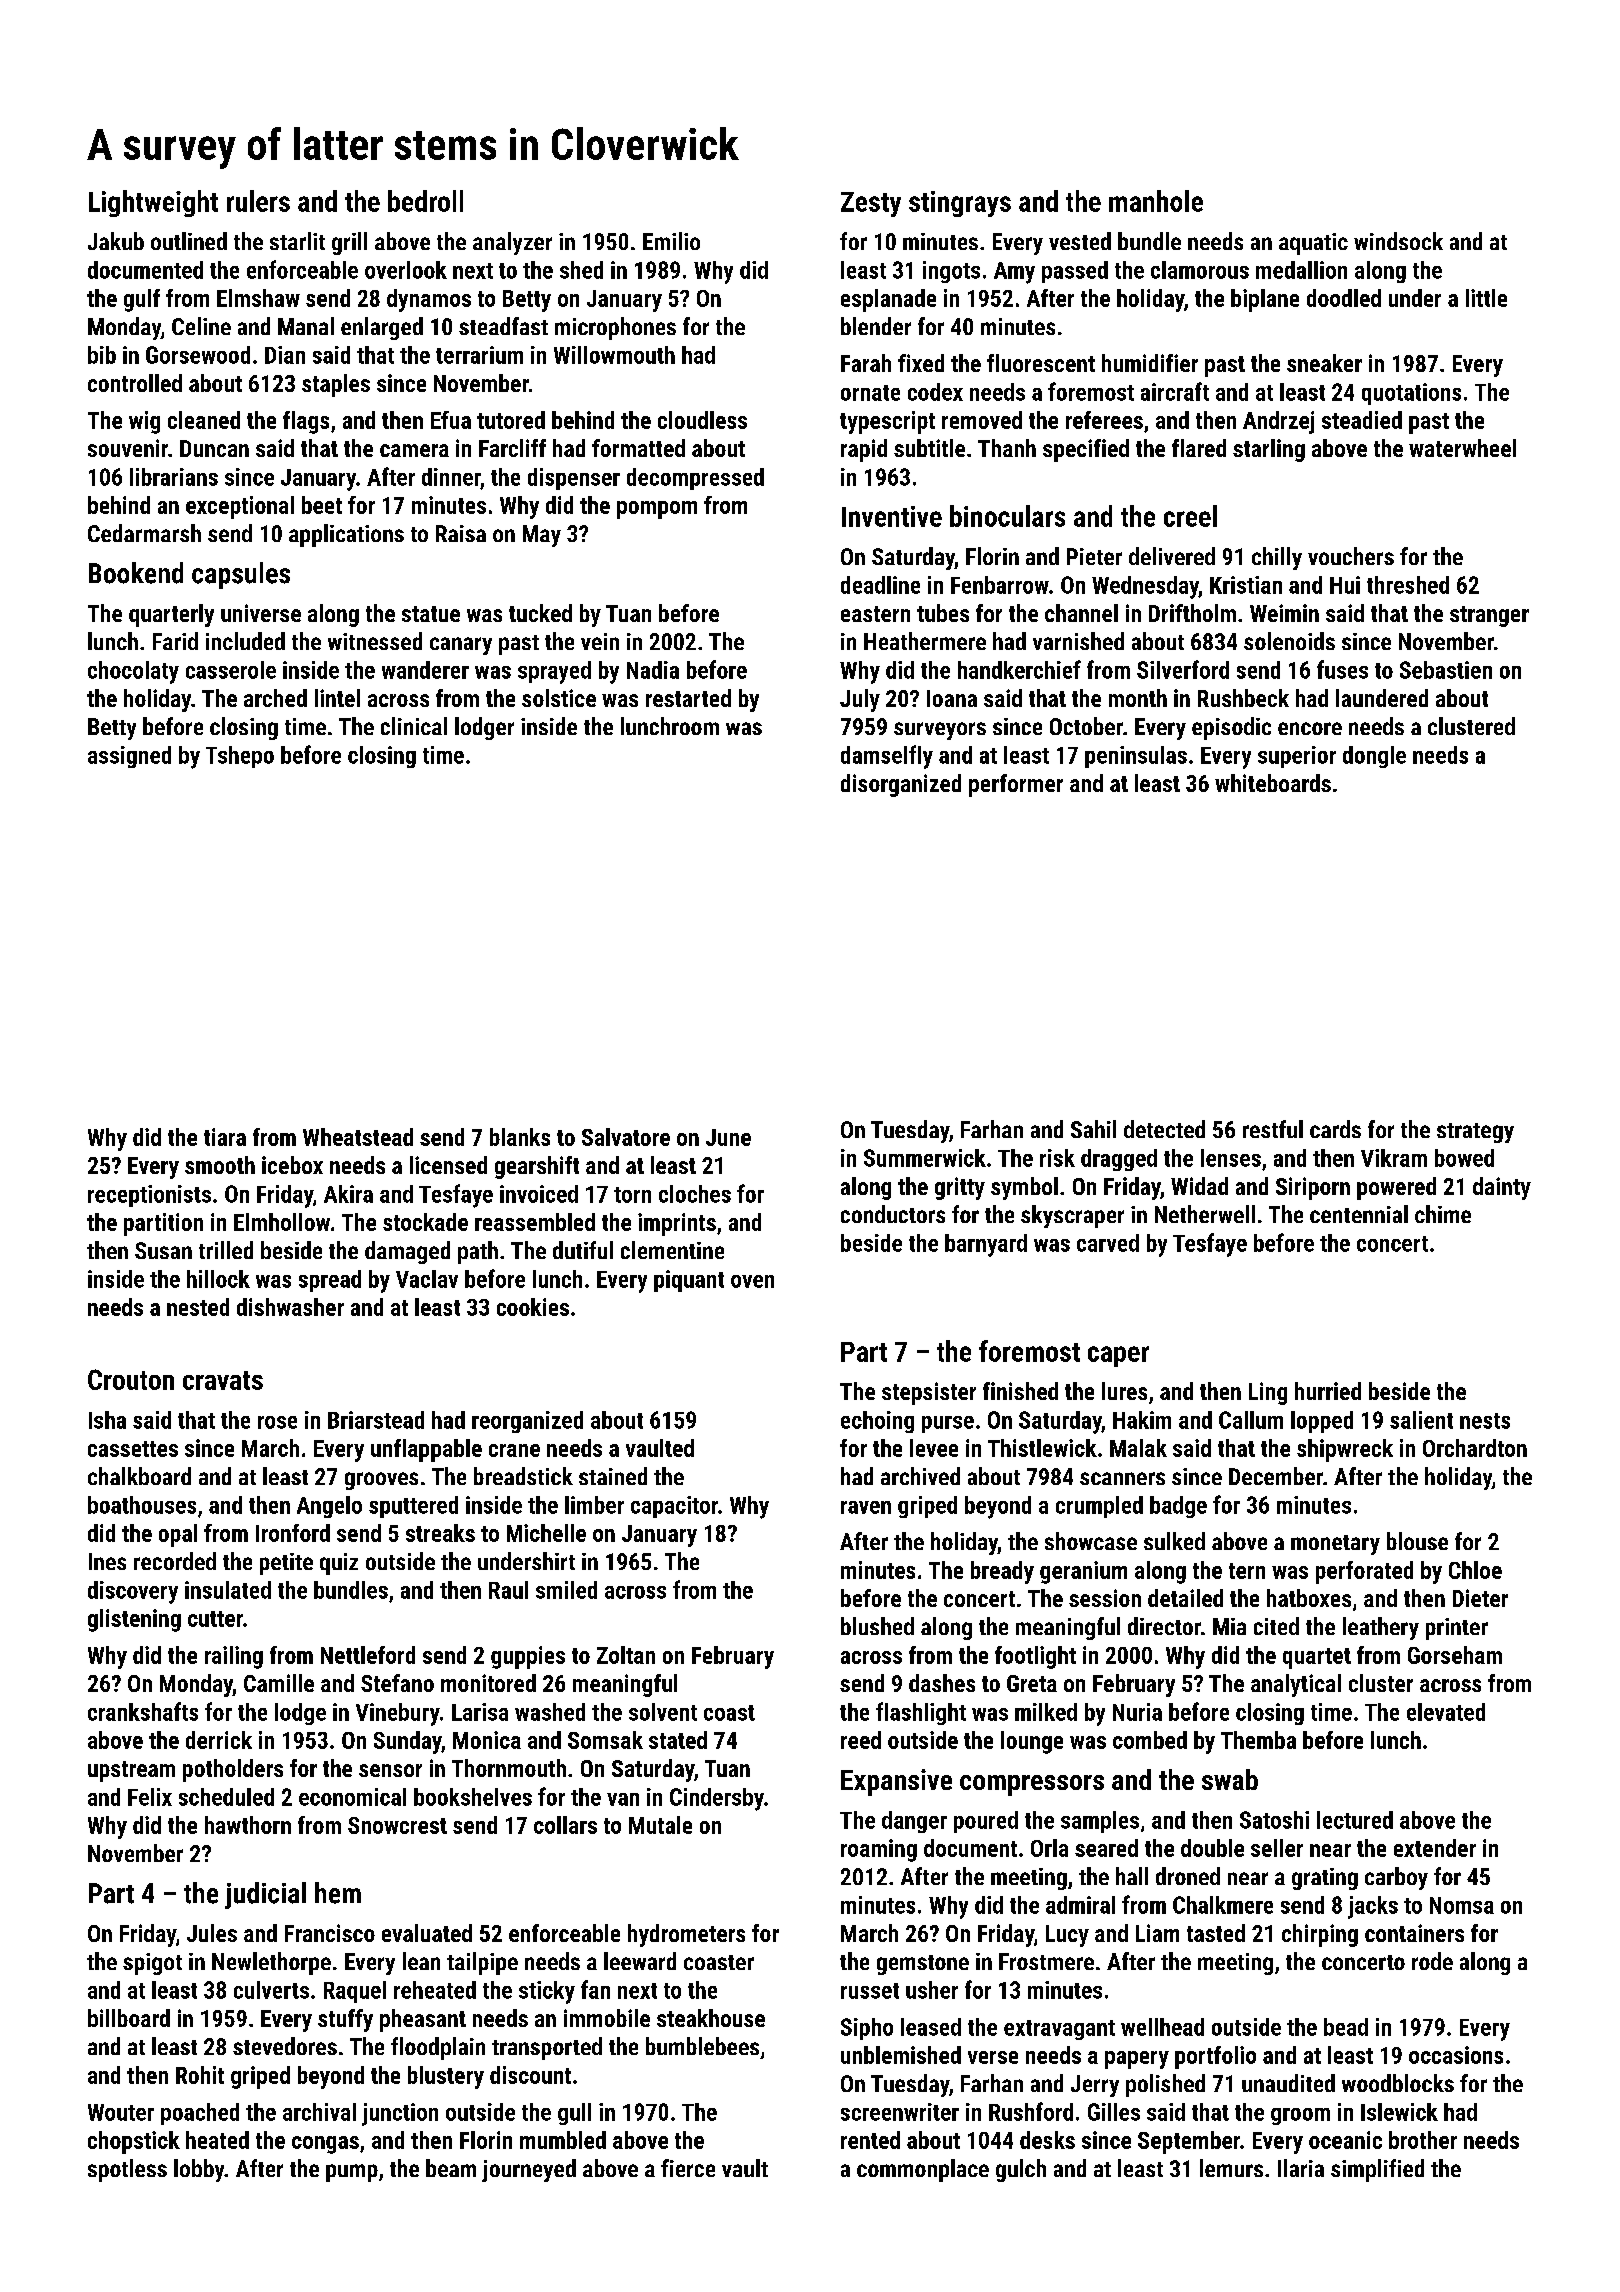 This screenshot has width=1620, height=2292. What do you see at coordinates (1093, 1129) in the screenshot?
I see `Sahil` at bounding box center [1093, 1129].
